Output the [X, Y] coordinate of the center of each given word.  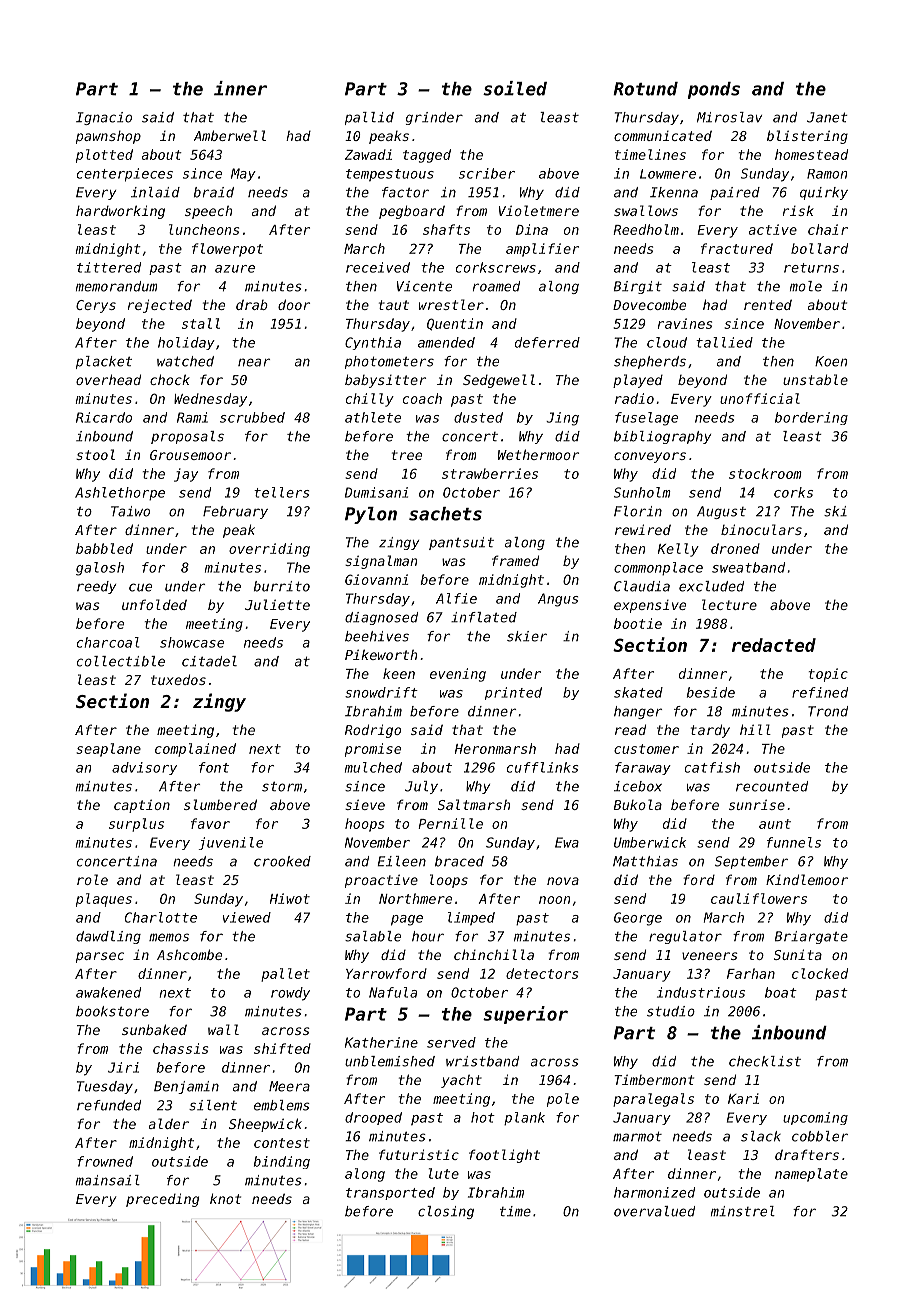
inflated [484, 617]
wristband [482, 1061]
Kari [743, 1098]
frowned [105, 1161]
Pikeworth [381, 654]
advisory [144, 768]
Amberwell [230, 135]
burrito [282, 586]
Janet [827, 117]
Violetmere [539, 210]
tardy [710, 731]
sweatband [748, 567]
